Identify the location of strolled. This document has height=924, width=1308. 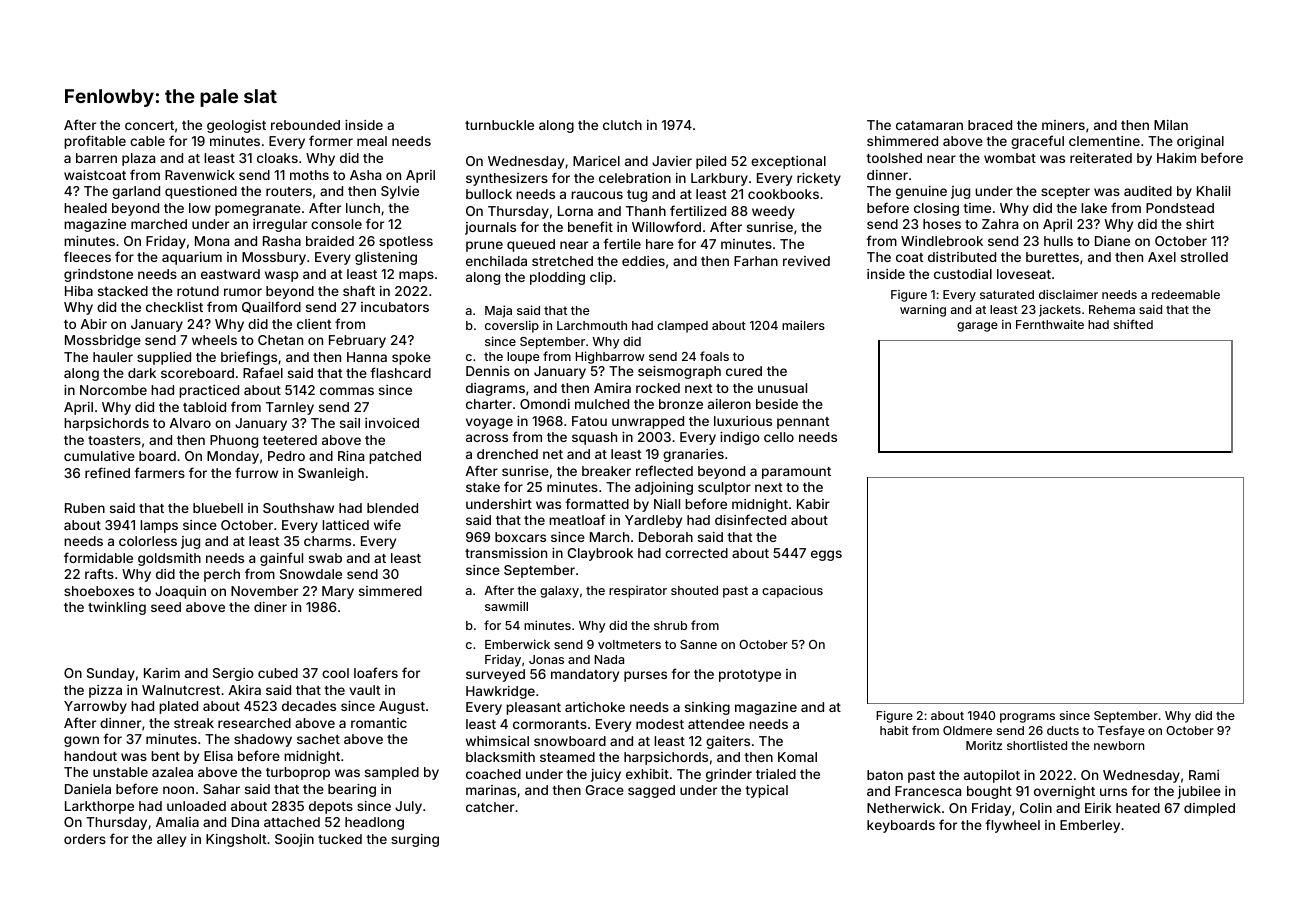
(1204, 257).
